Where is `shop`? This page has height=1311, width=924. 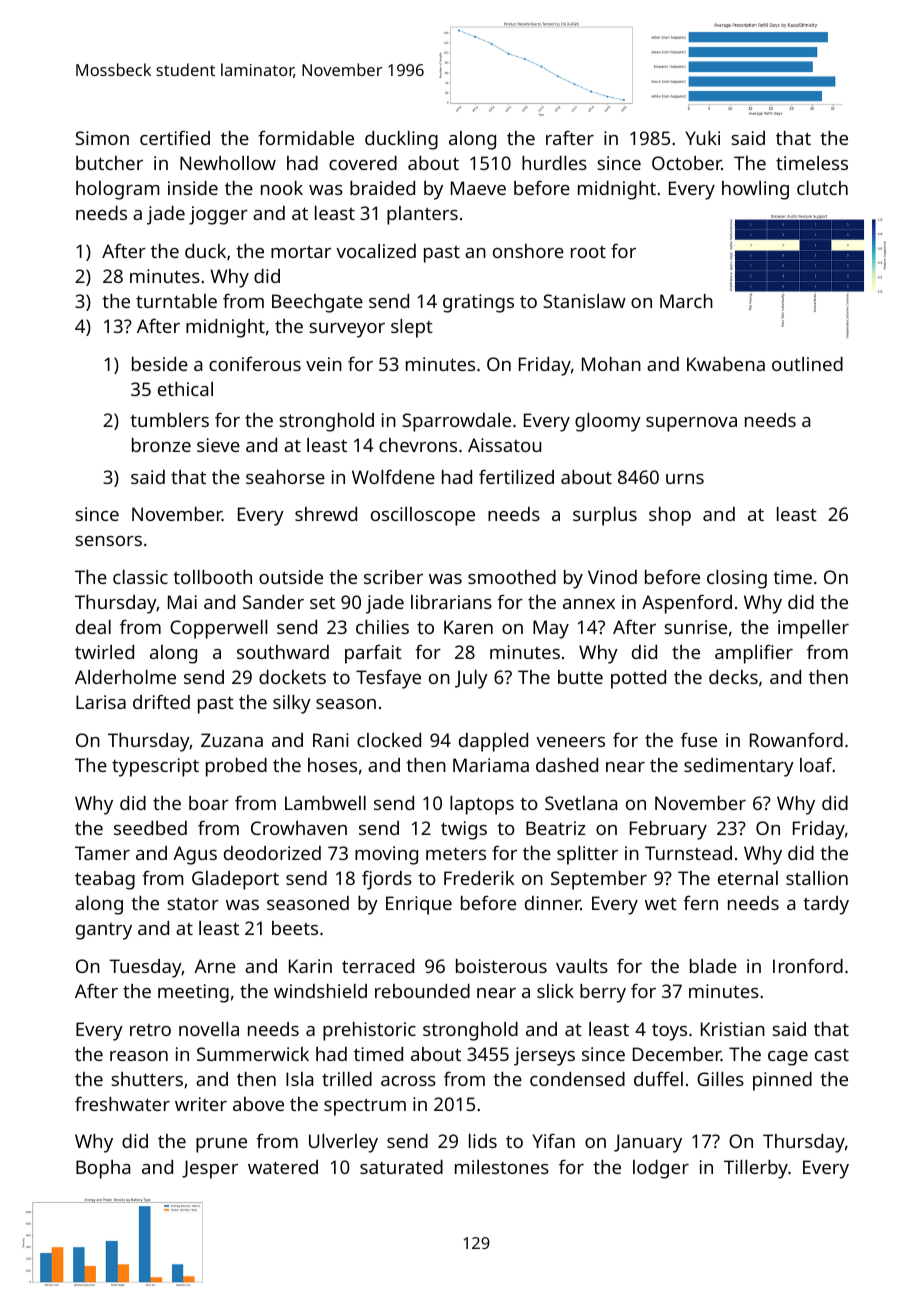
shop is located at coordinates (670, 516).
